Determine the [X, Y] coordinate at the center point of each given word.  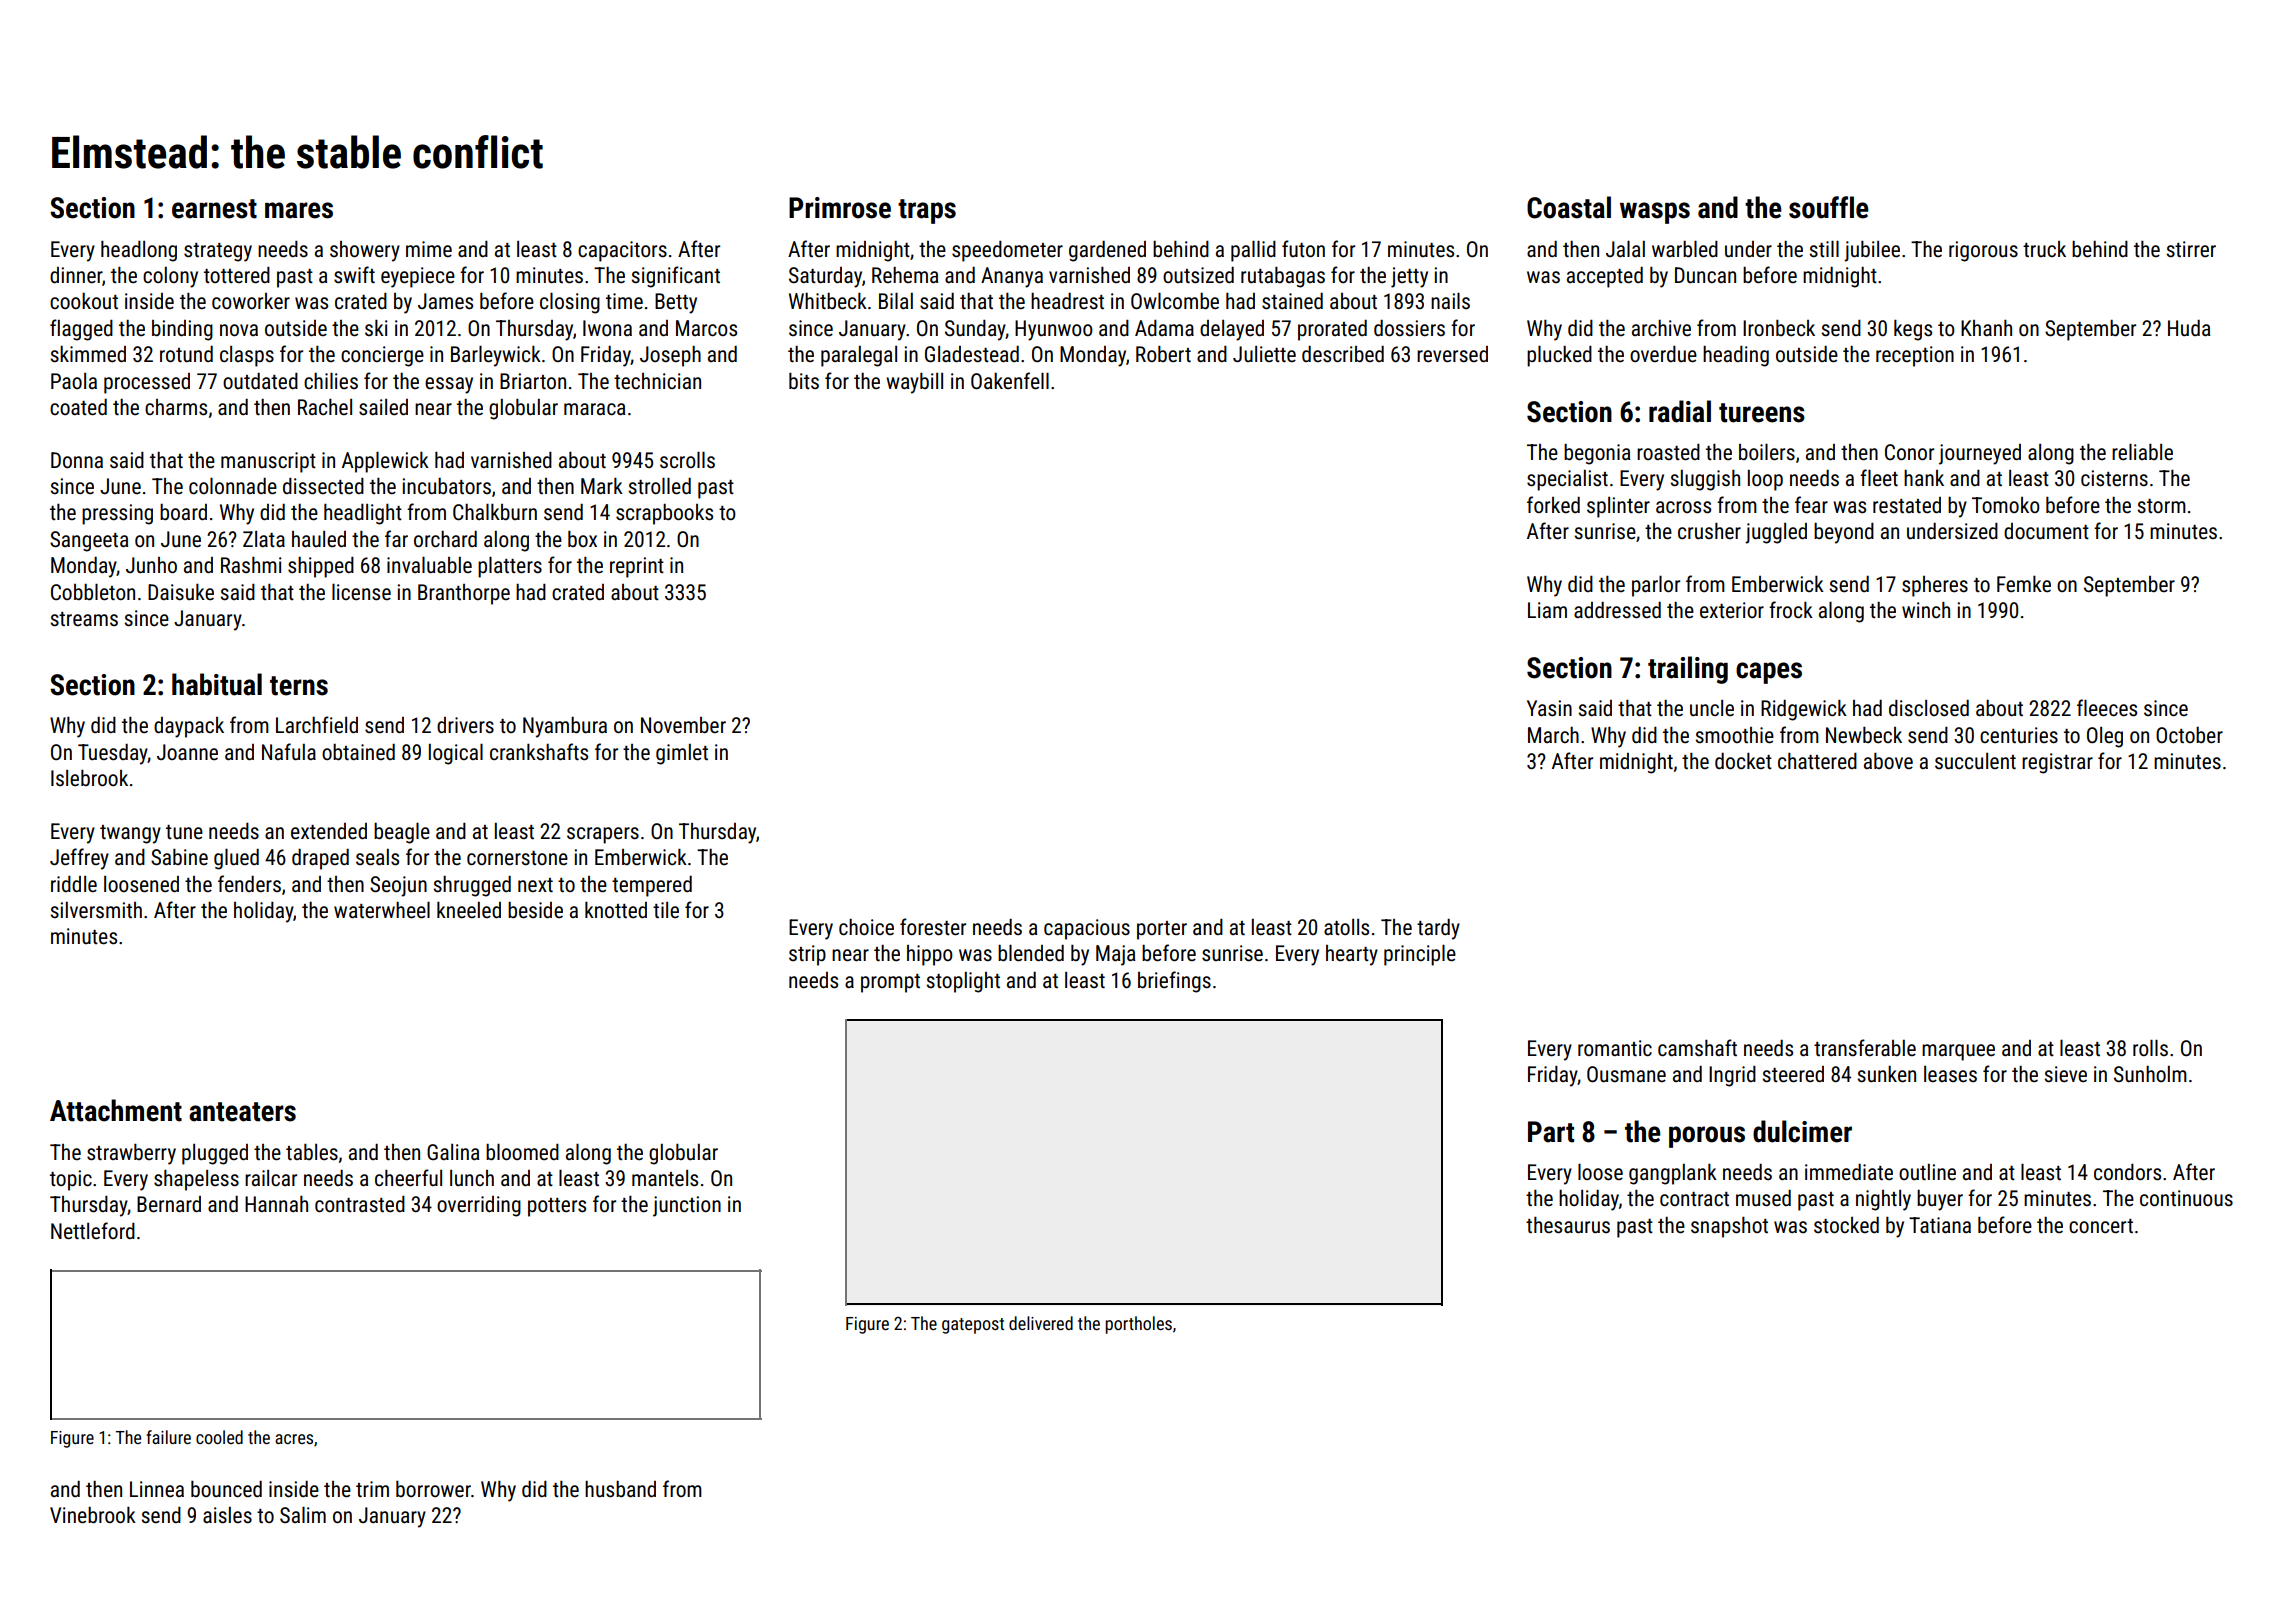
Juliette [1264, 354]
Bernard [169, 1204]
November [683, 725]
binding [182, 330]
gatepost [973, 1326]
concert [2101, 1226]
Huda [2189, 328]
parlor [1656, 586]
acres [294, 1439]
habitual [217, 684]
